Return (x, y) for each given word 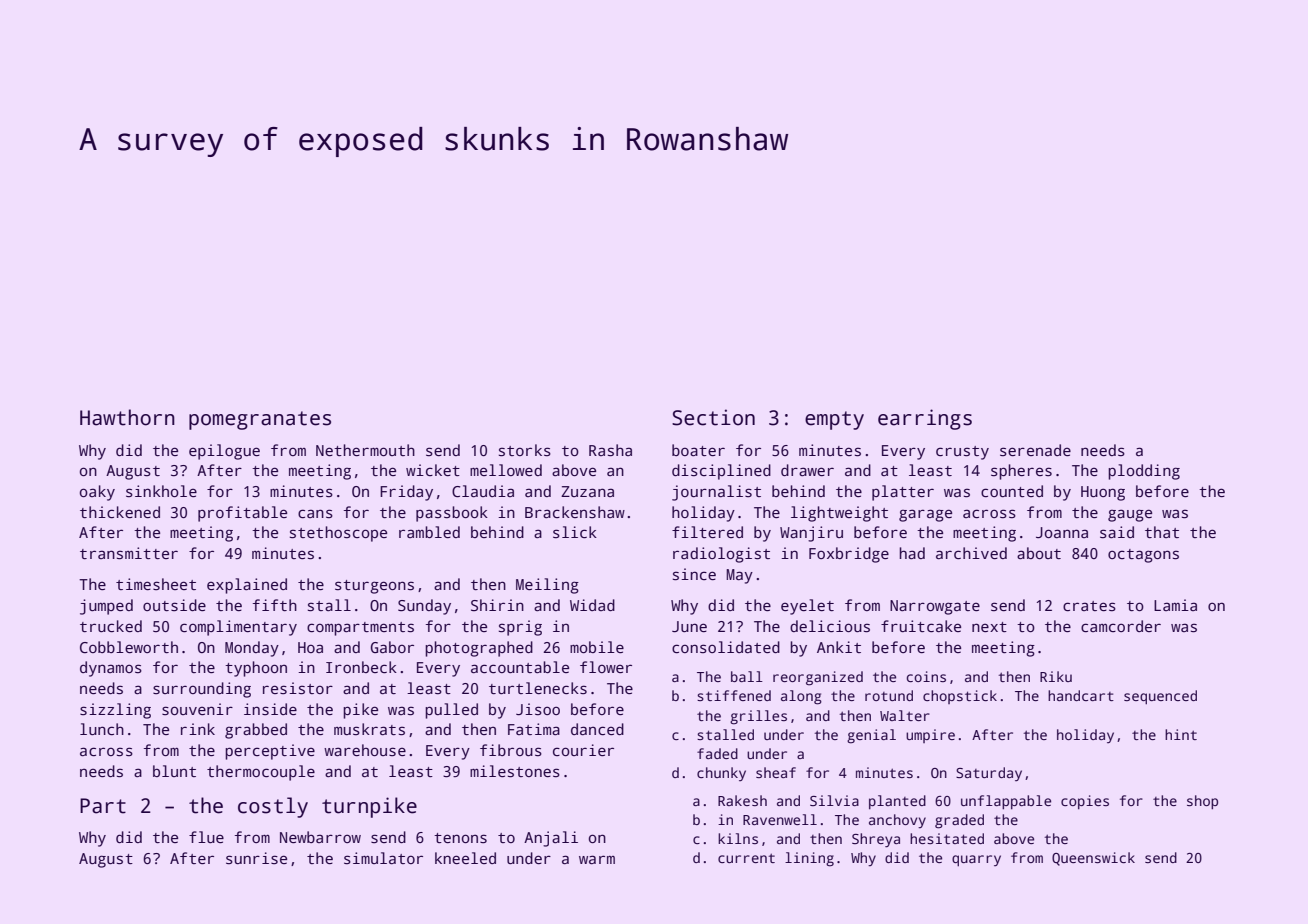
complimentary (238, 628)
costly (273, 807)
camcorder (1121, 626)
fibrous (511, 750)
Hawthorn (127, 417)
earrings (925, 419)
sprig (520, 628)
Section (713, 417)
